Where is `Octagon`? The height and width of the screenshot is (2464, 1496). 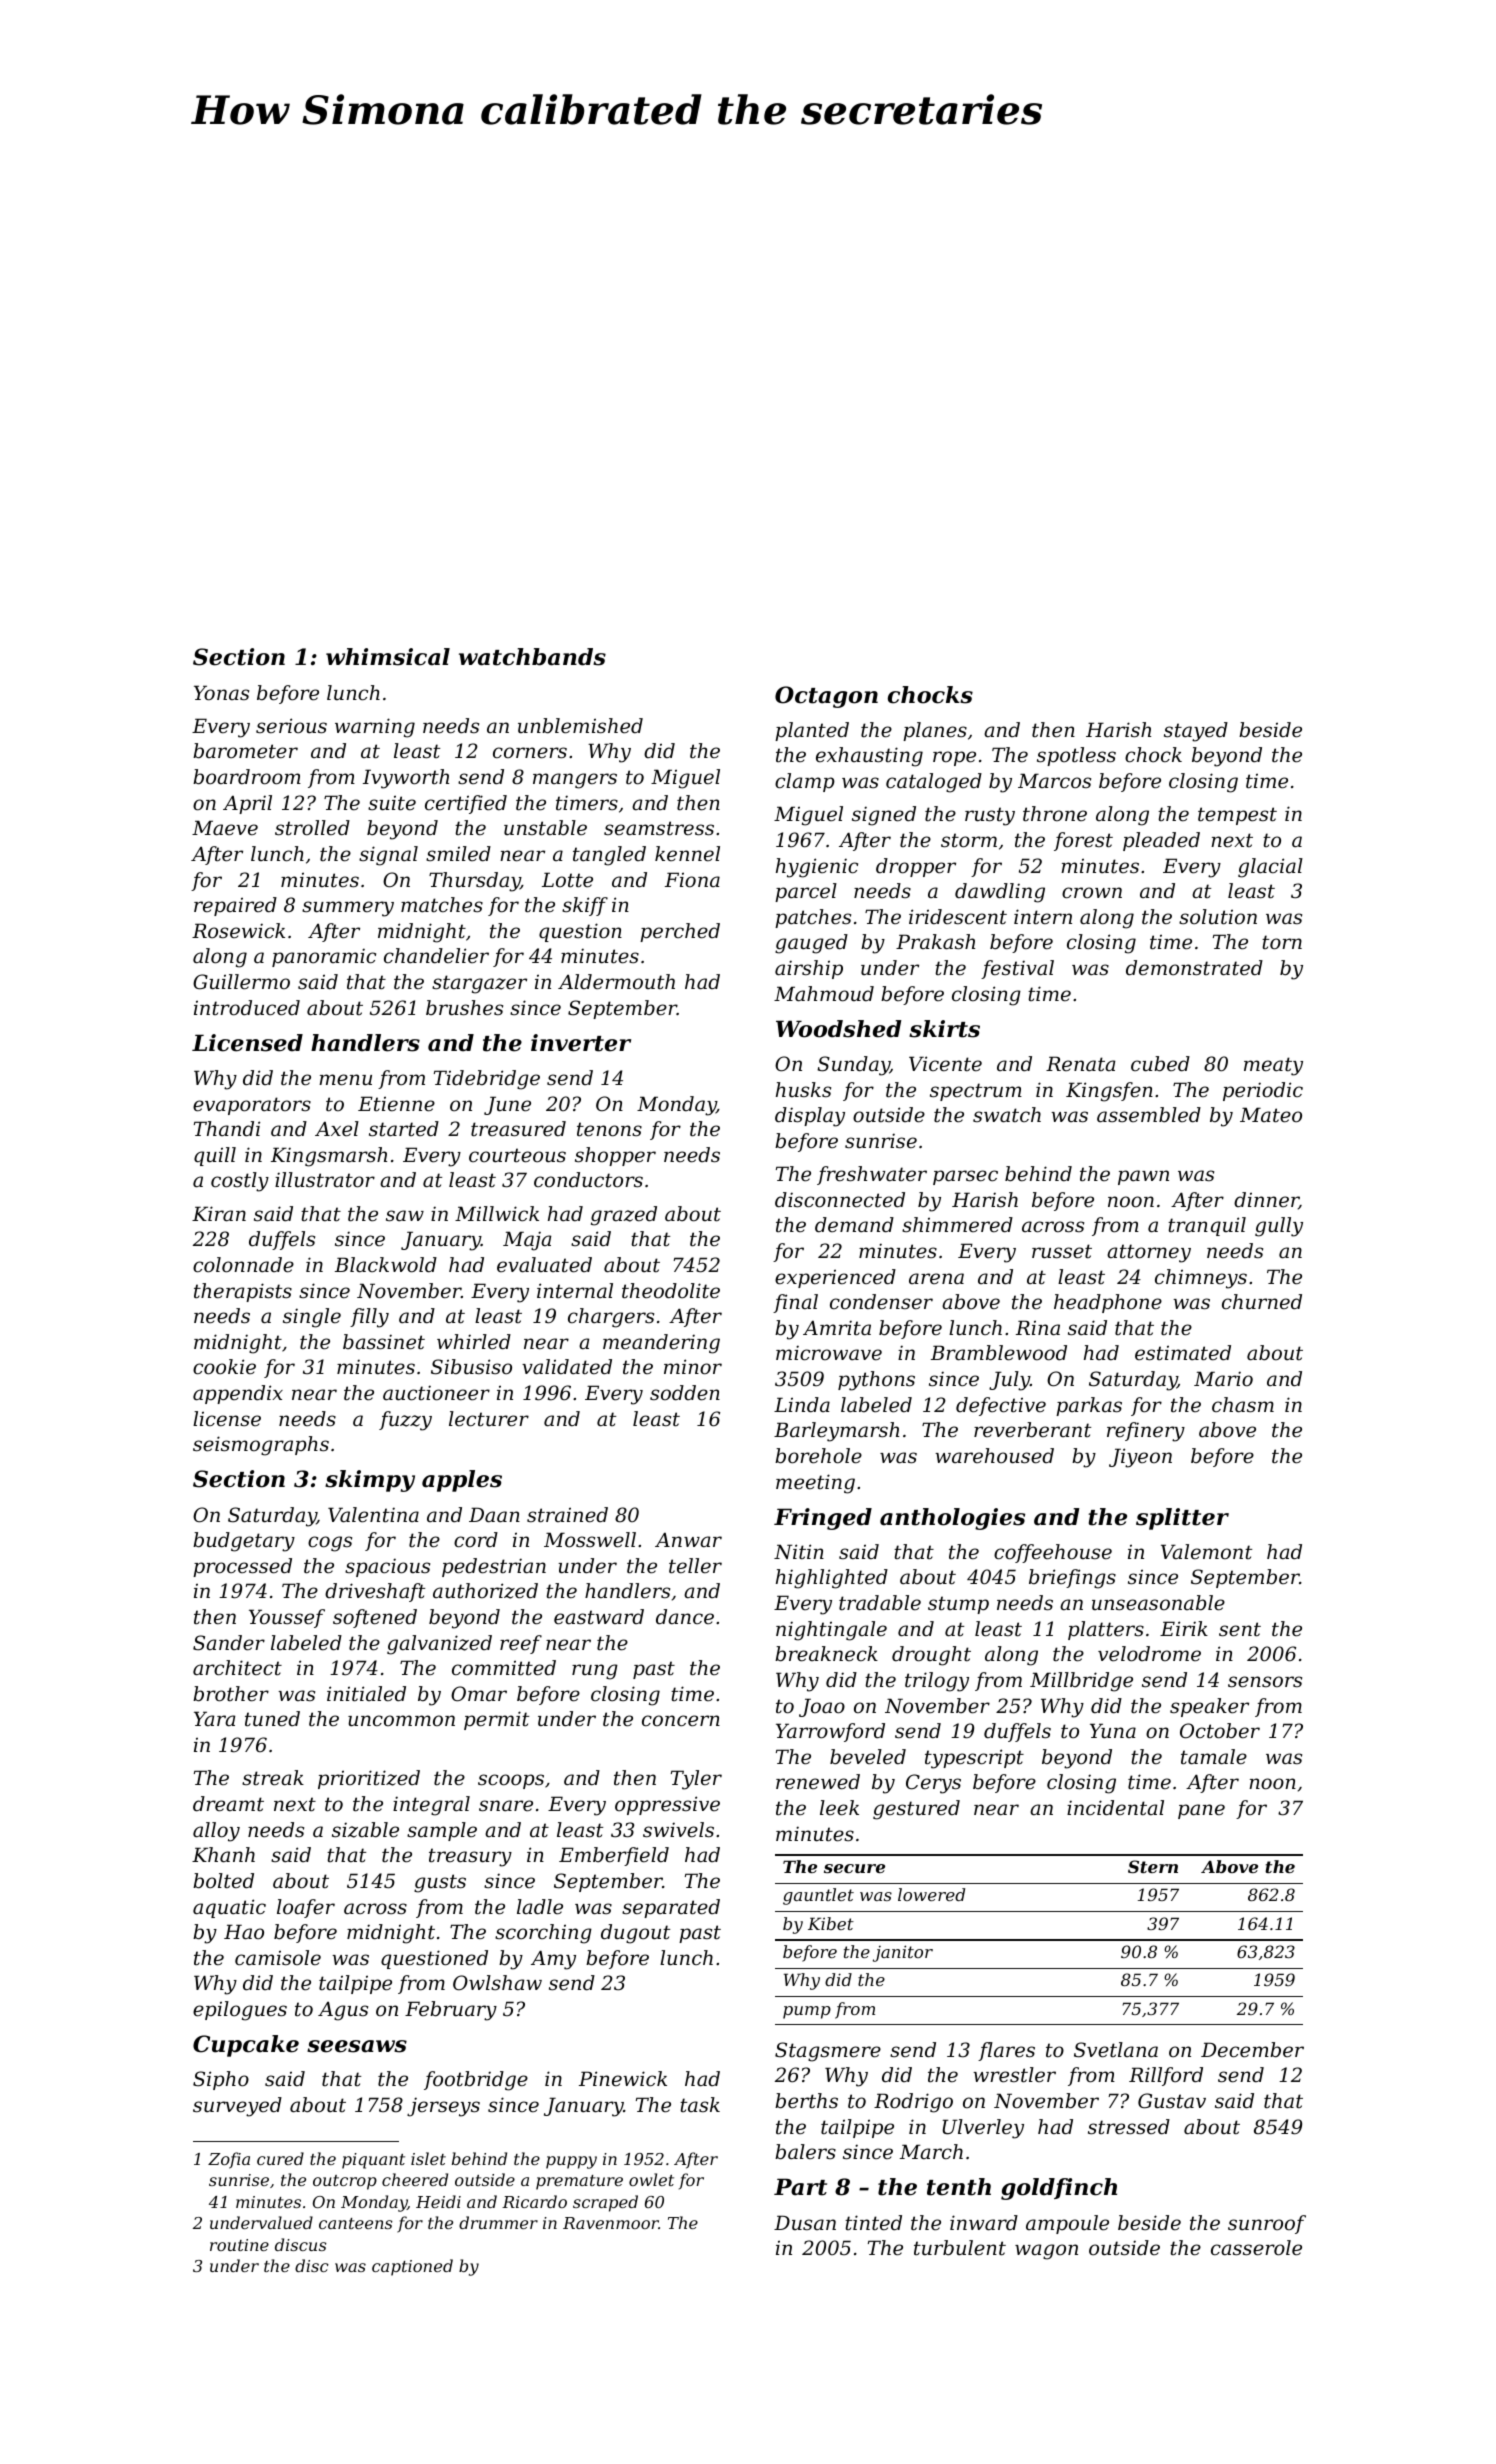
Octagon is located at coordinates (826, 697).
